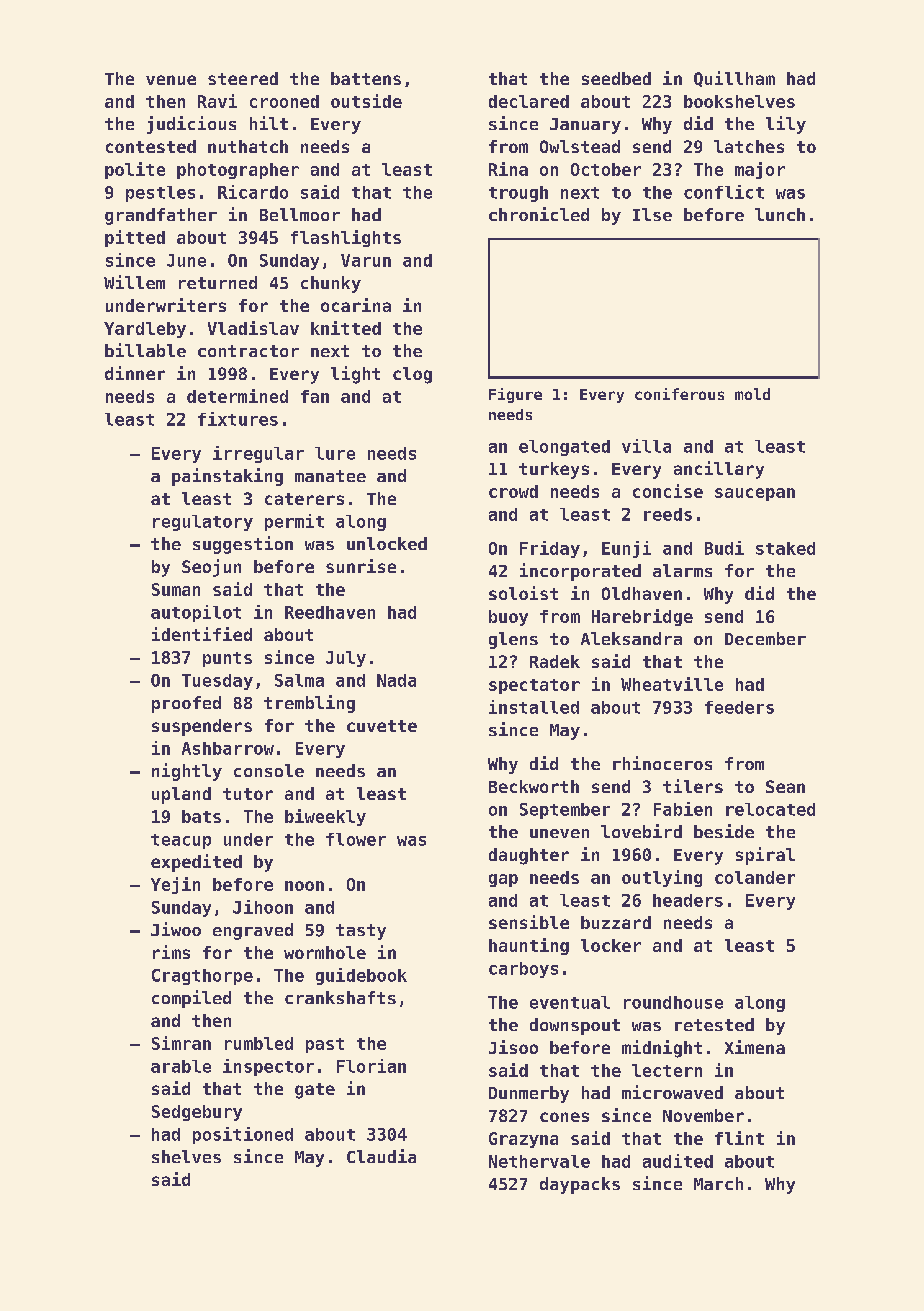 Image resolution: width=924 pixels, height=1311 pixels. I want to click on fixtures, so click(238, 419).
